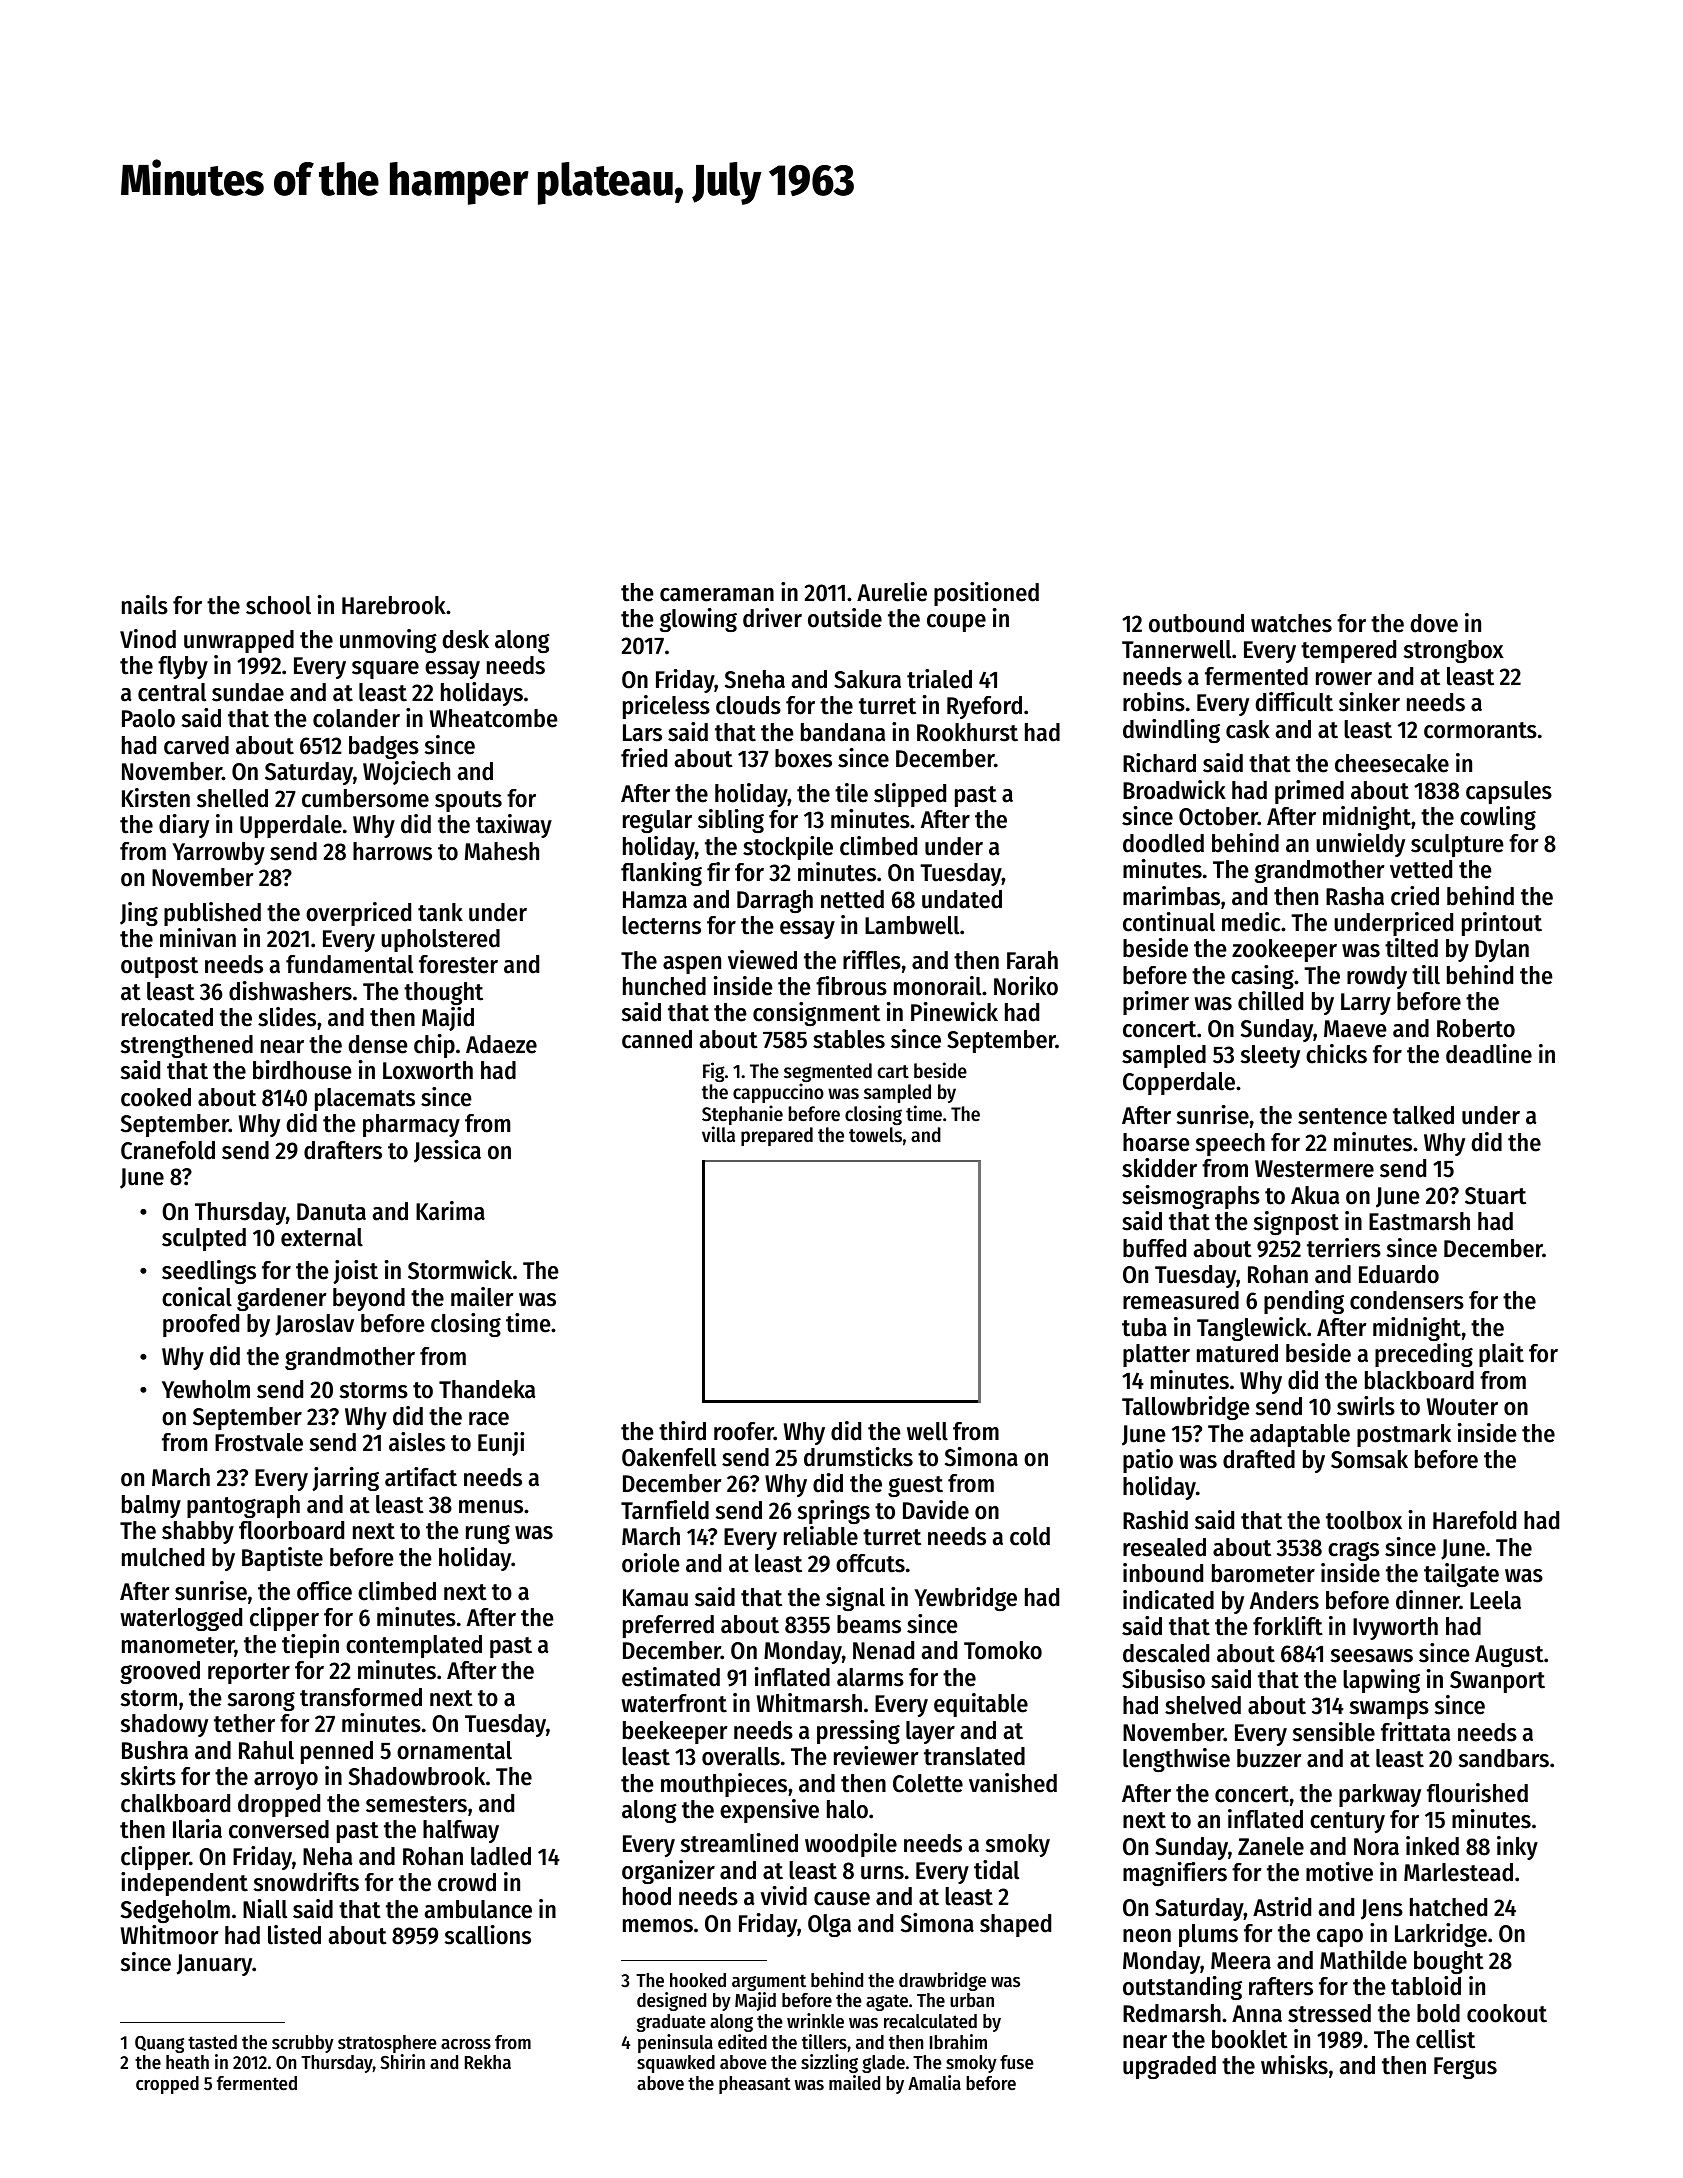 Image resolution: width=1683 pixels, height=2178 pixels. What do you see at coordinates (1259, 1459) in the document?
I see `drafted` at bounding box center [1259, 1459].
